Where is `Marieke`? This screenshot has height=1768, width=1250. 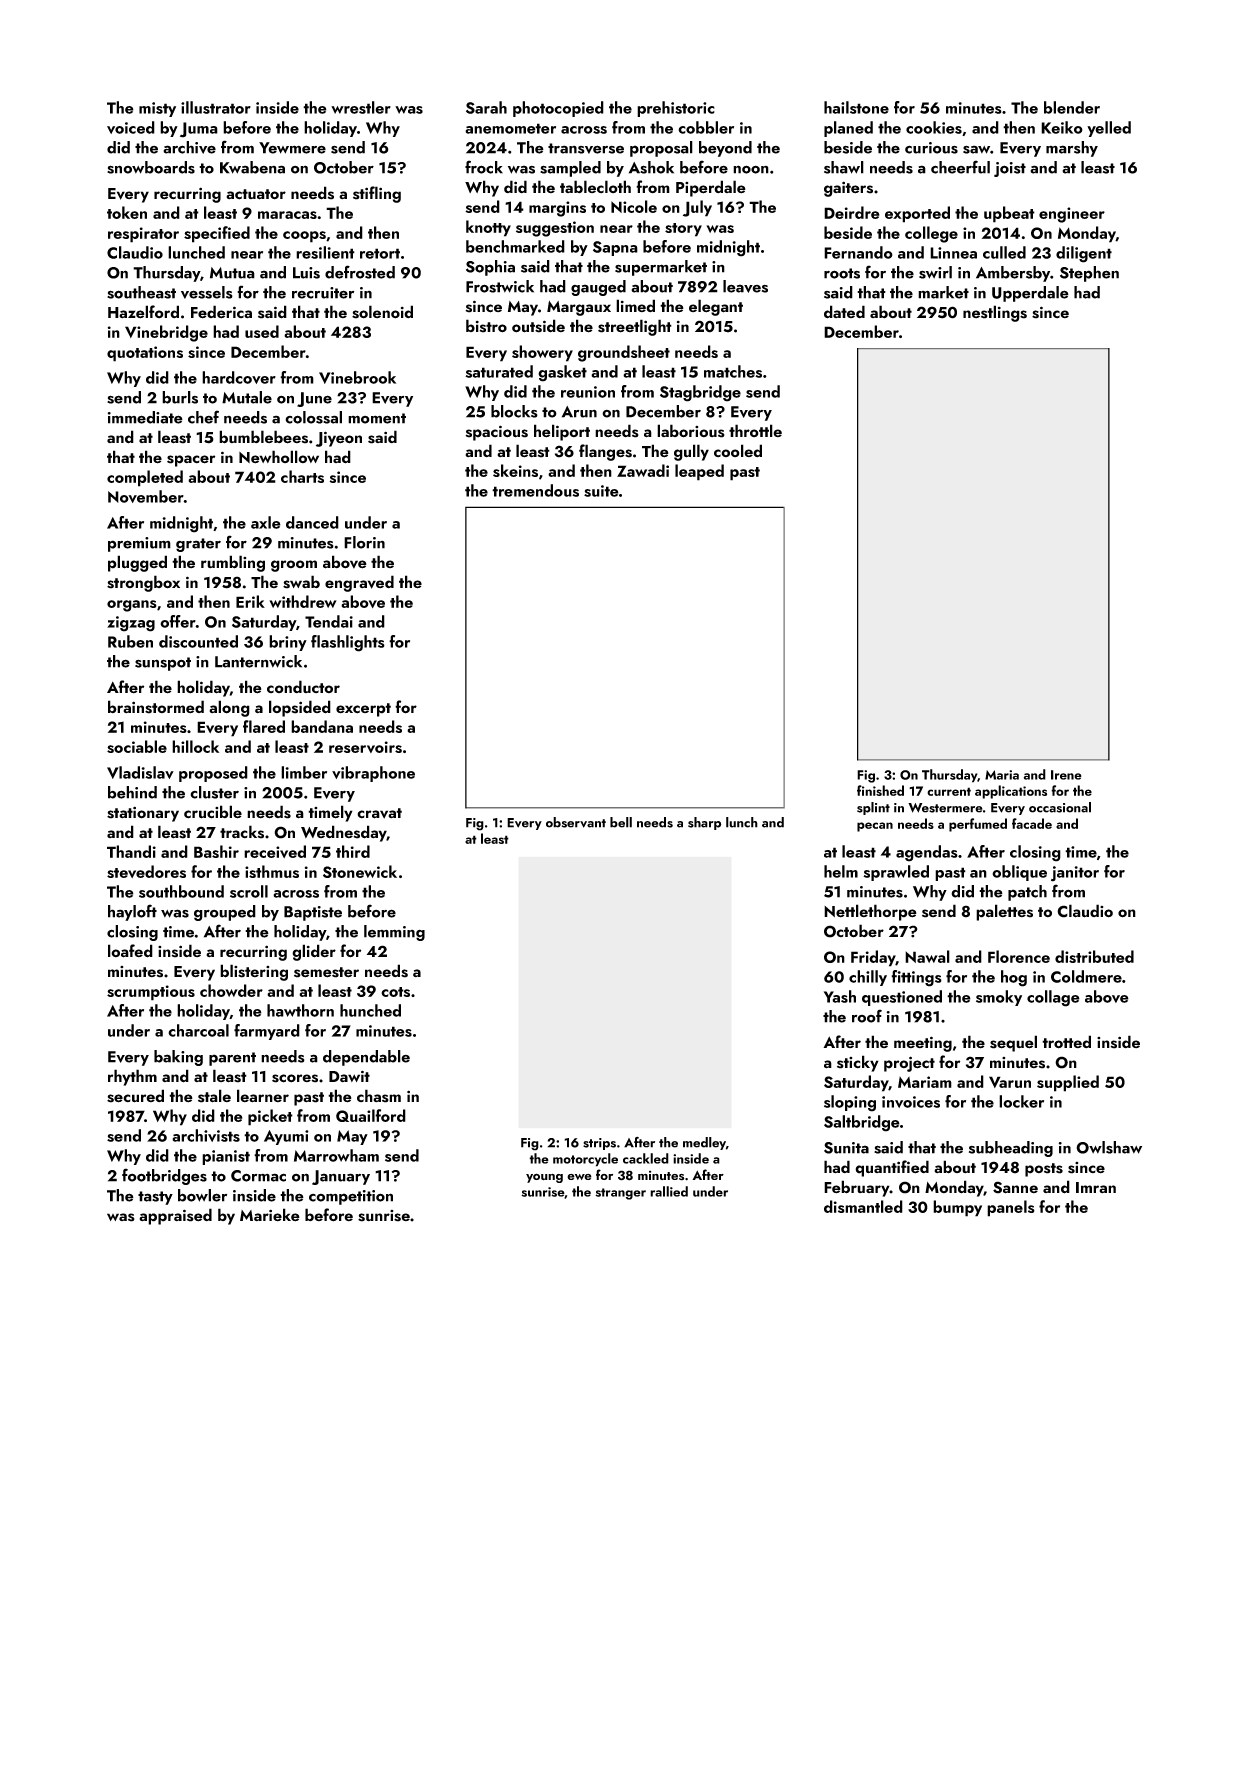 Marieke is located at coordinates (270, 1215).
